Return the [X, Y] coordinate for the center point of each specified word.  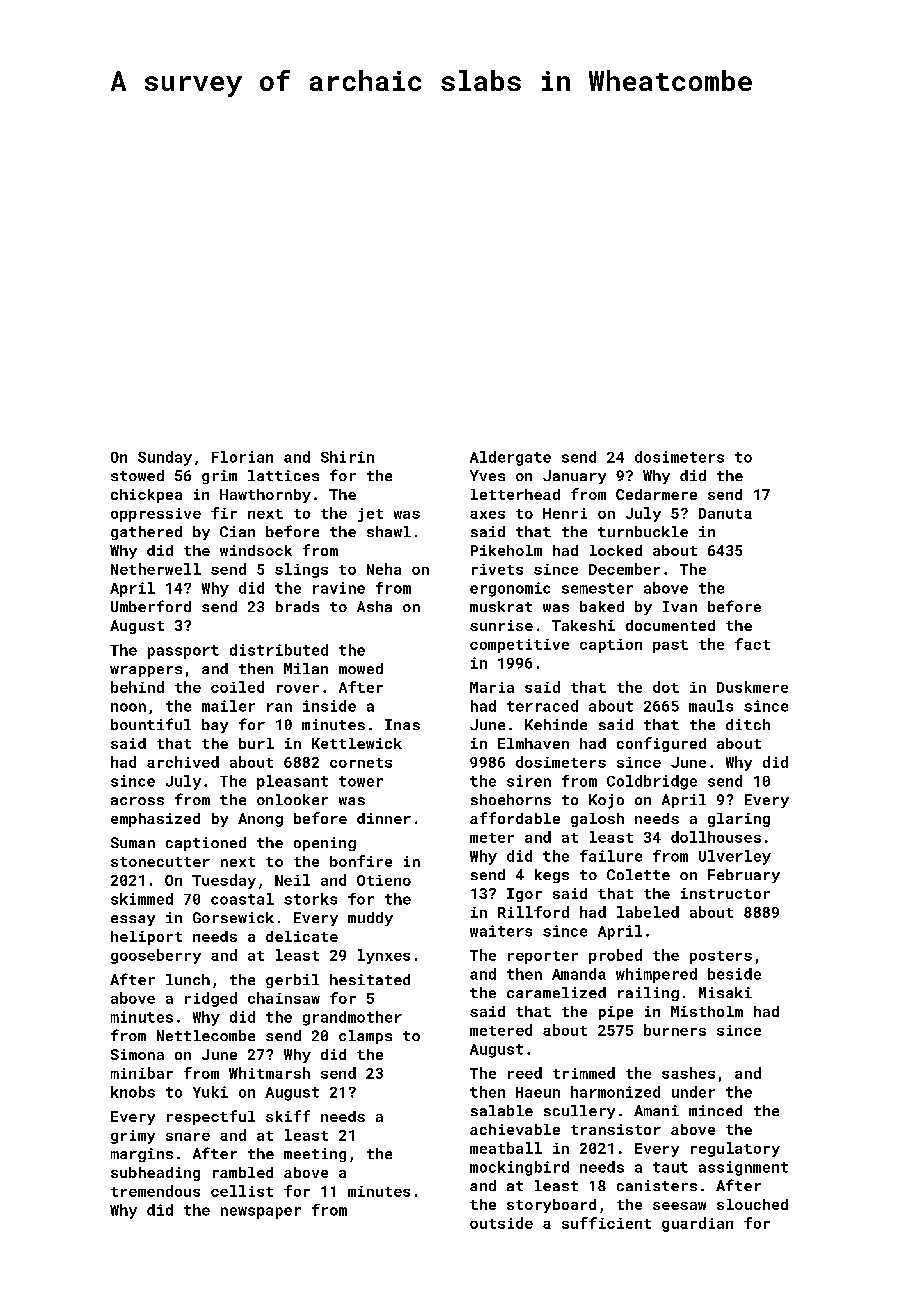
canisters [657, 1185]
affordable [515, 818]
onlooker [292, 799]
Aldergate [510, 458]
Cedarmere [656, 494]
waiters [501, 931]
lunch [188, 979]
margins [142, 1155]
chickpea [146, 496]
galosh [597, 820]
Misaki [725, 992]
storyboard [551, 1206]
